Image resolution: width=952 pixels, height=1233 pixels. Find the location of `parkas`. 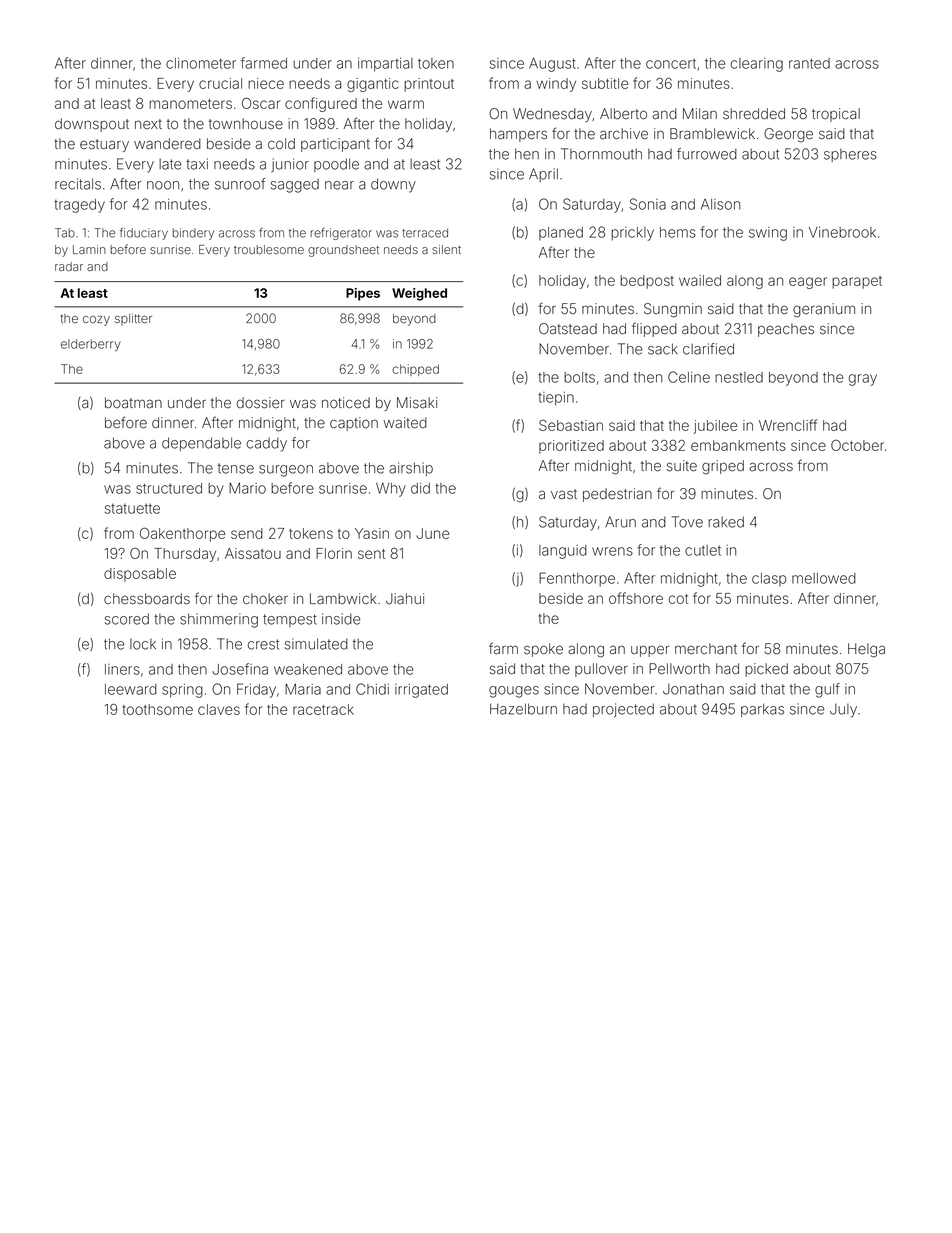

parkas is located at coordinates (762, 710).
